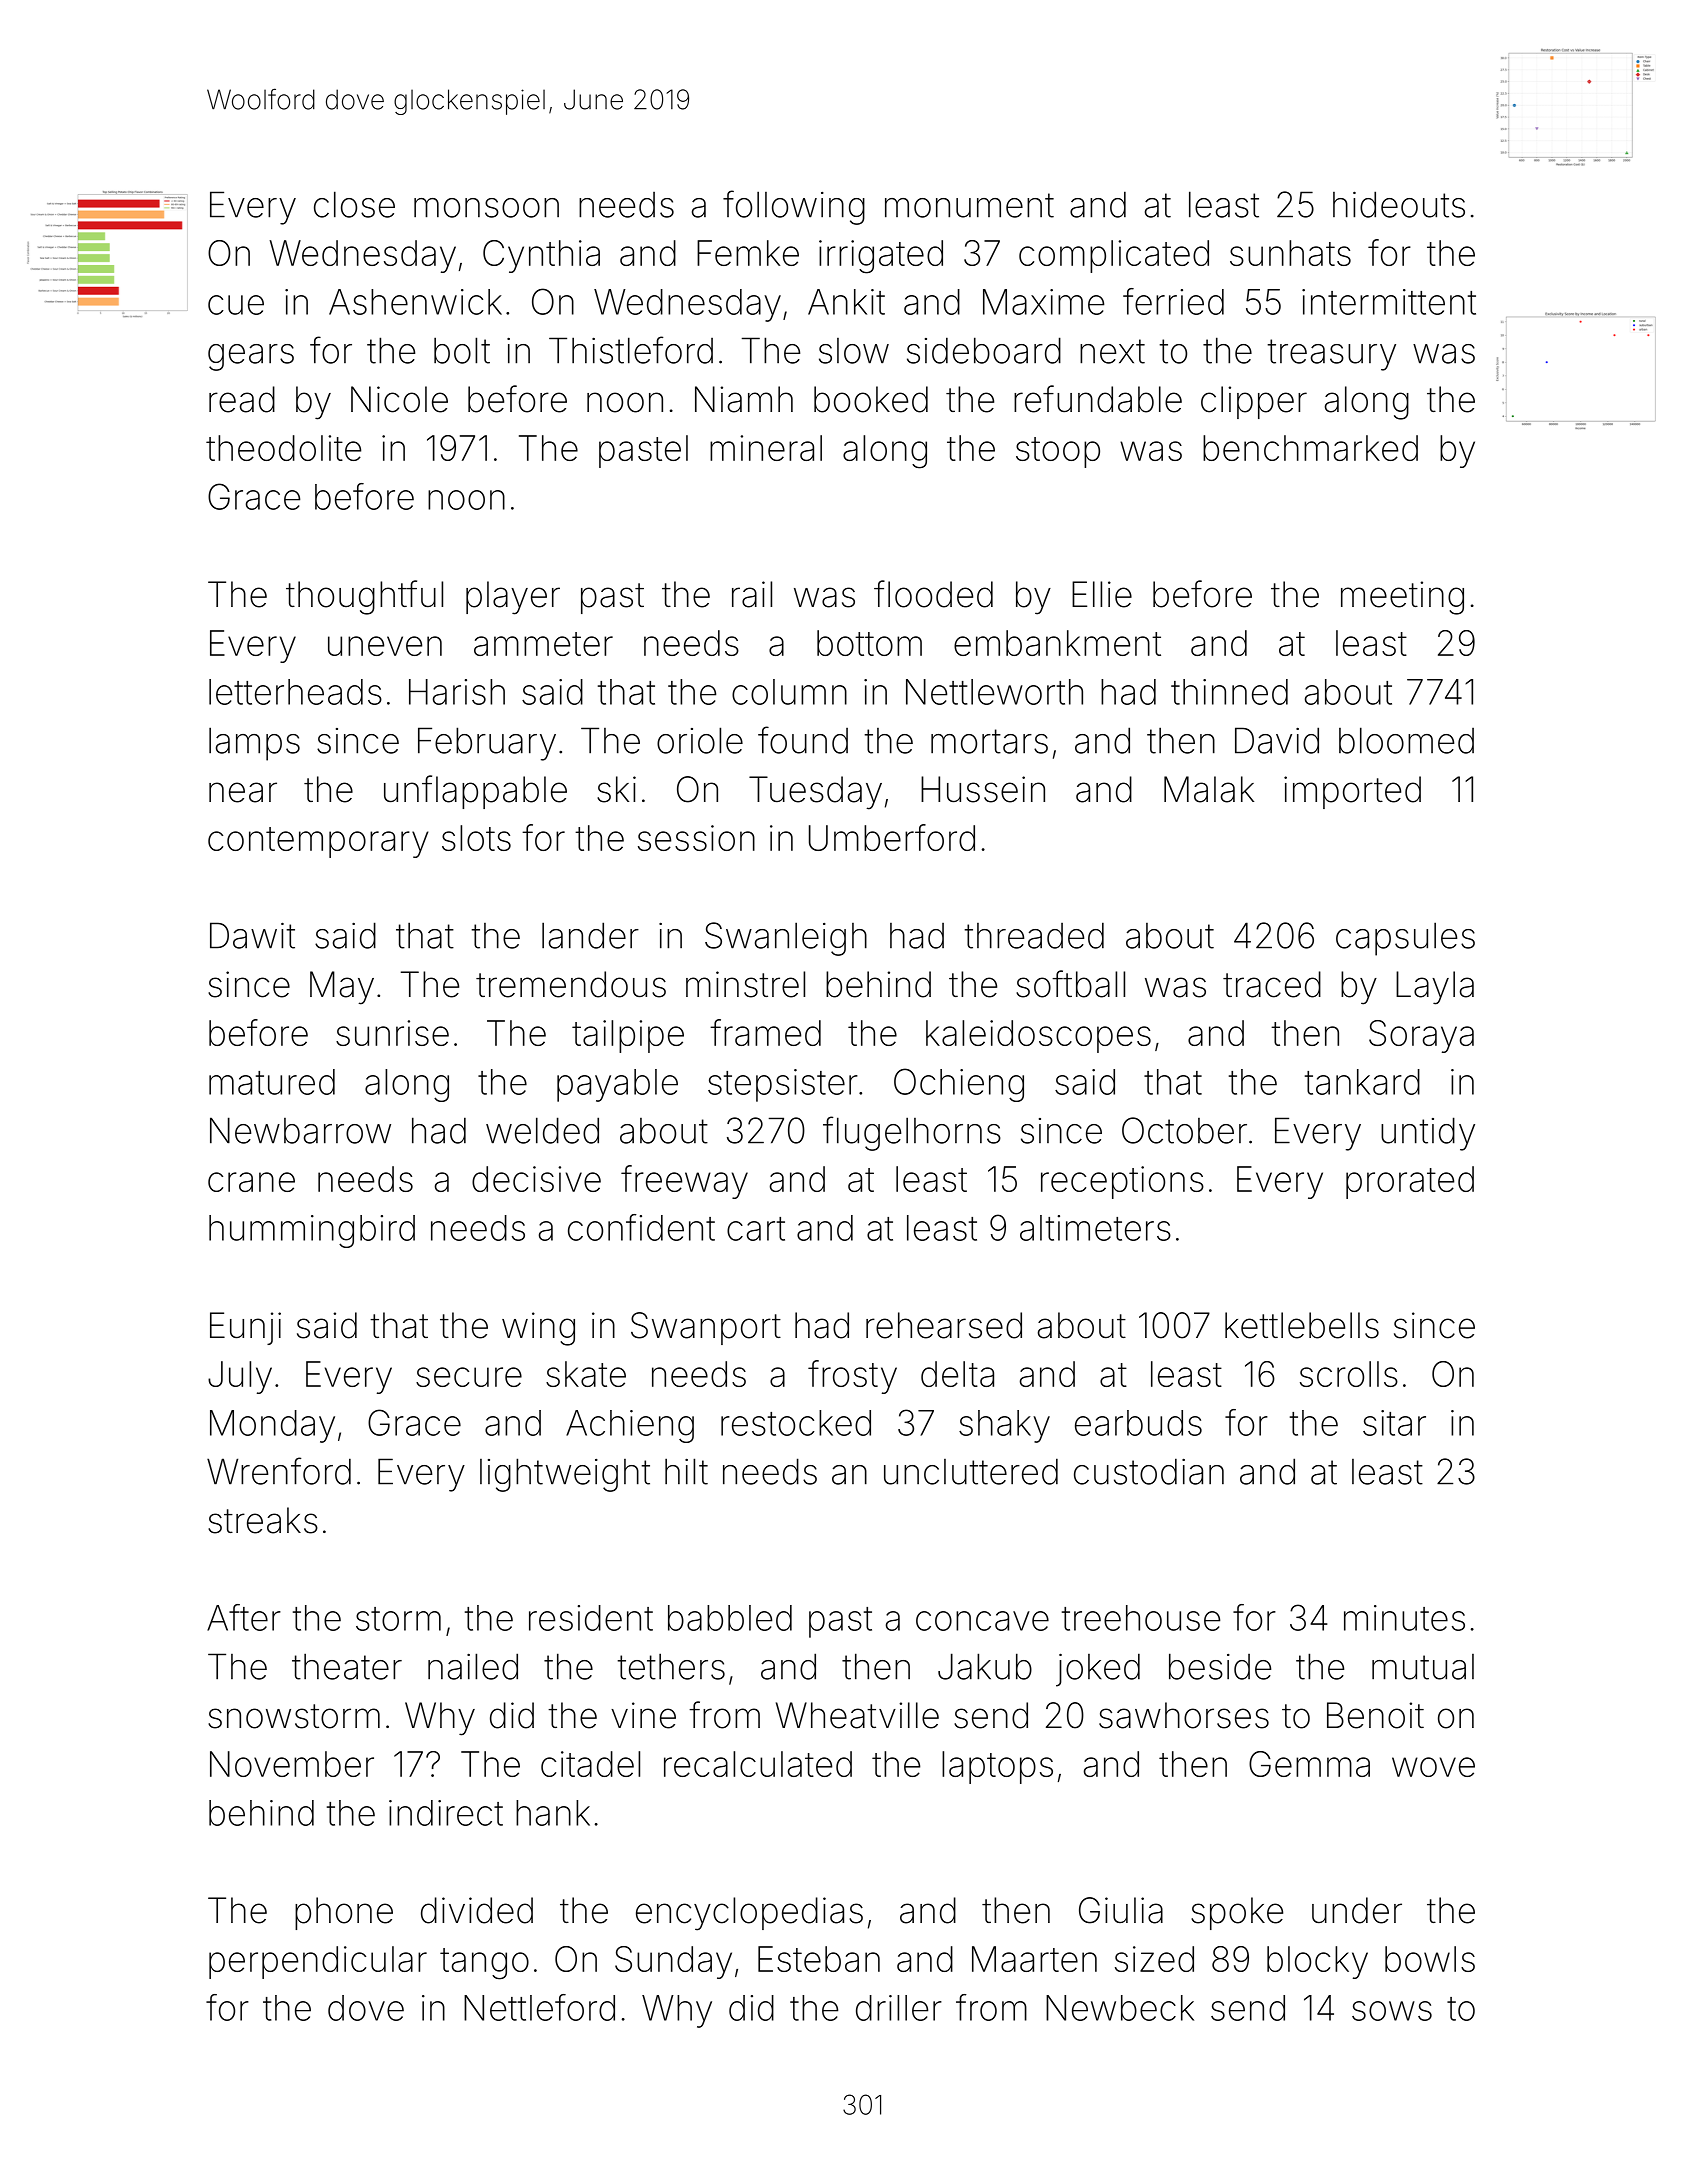  What do you see at coordinates (1405, 939) in the page?
I see `capsules` at bounding box center [1405, 939].
